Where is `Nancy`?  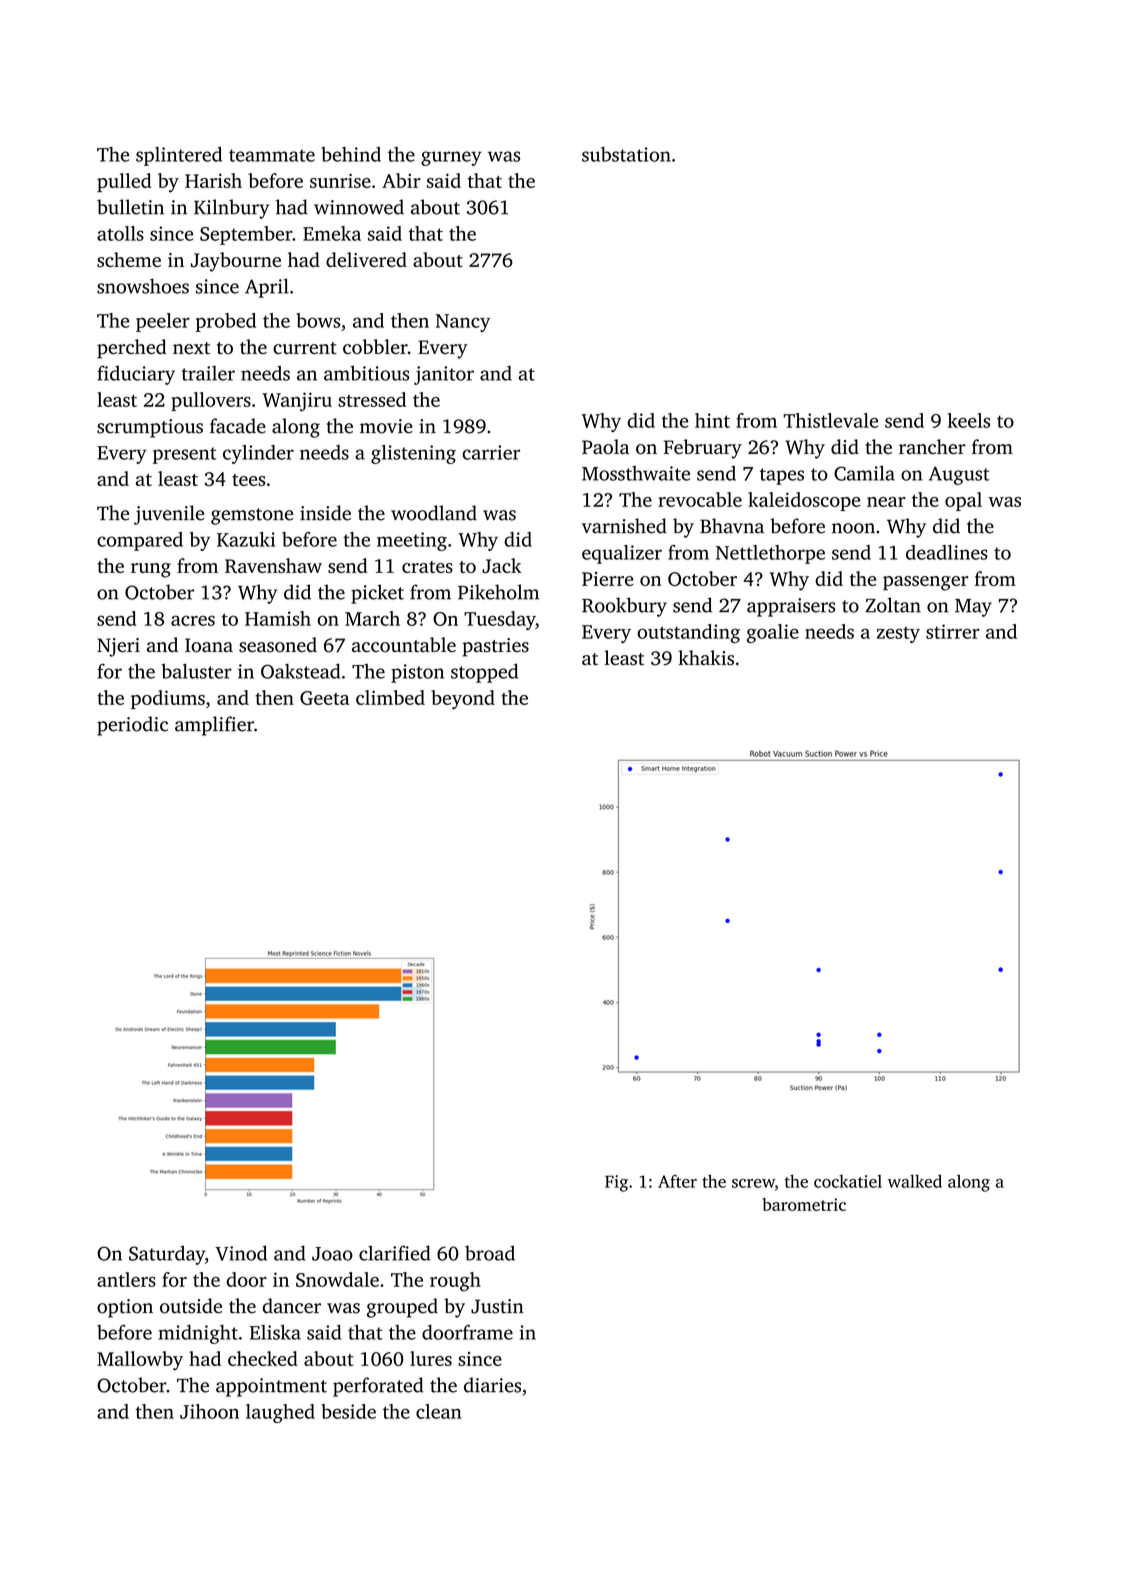 Nancy is located at coordinates (463, 323).
